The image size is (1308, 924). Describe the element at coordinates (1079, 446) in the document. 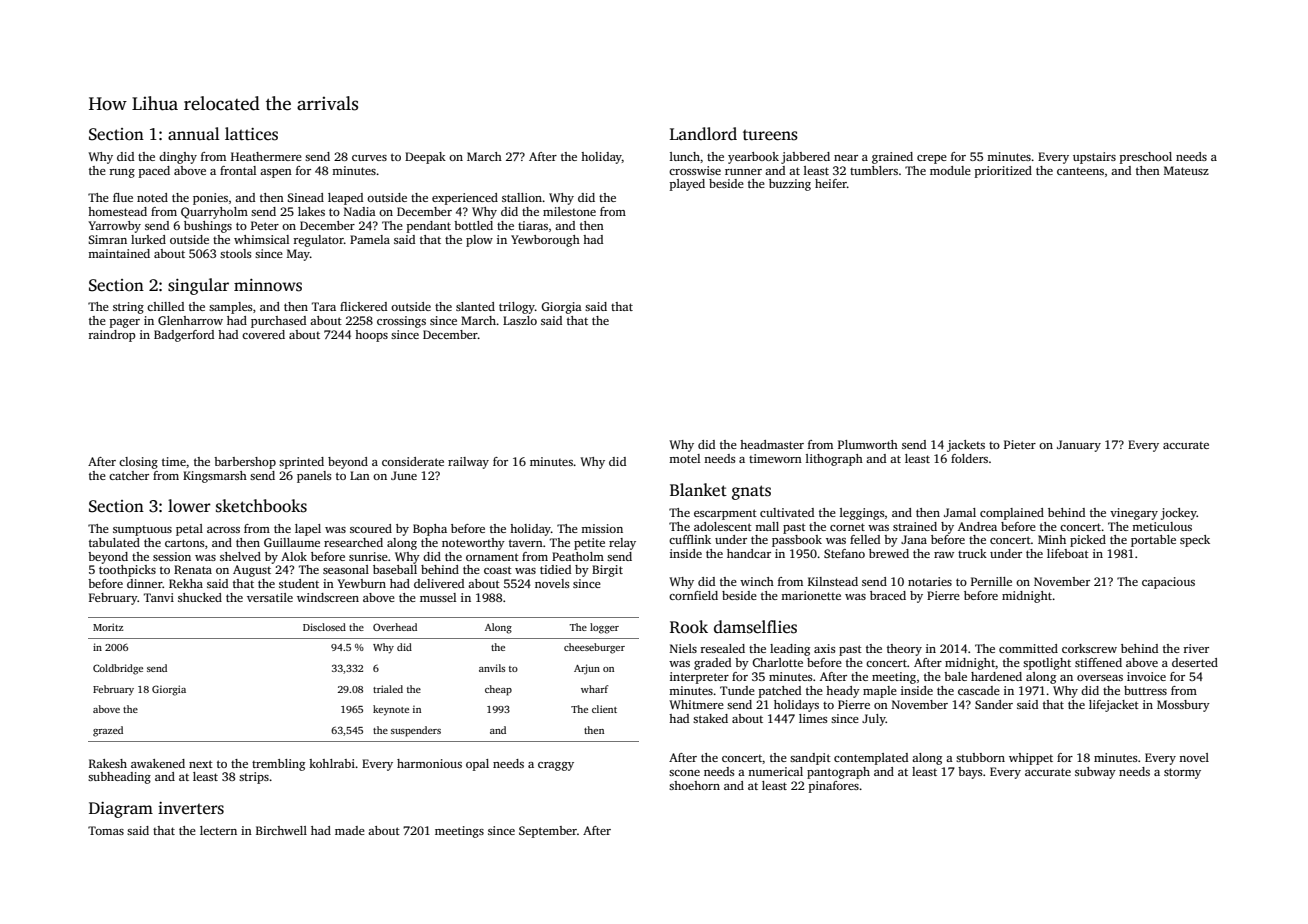

I see `January` at that location.
